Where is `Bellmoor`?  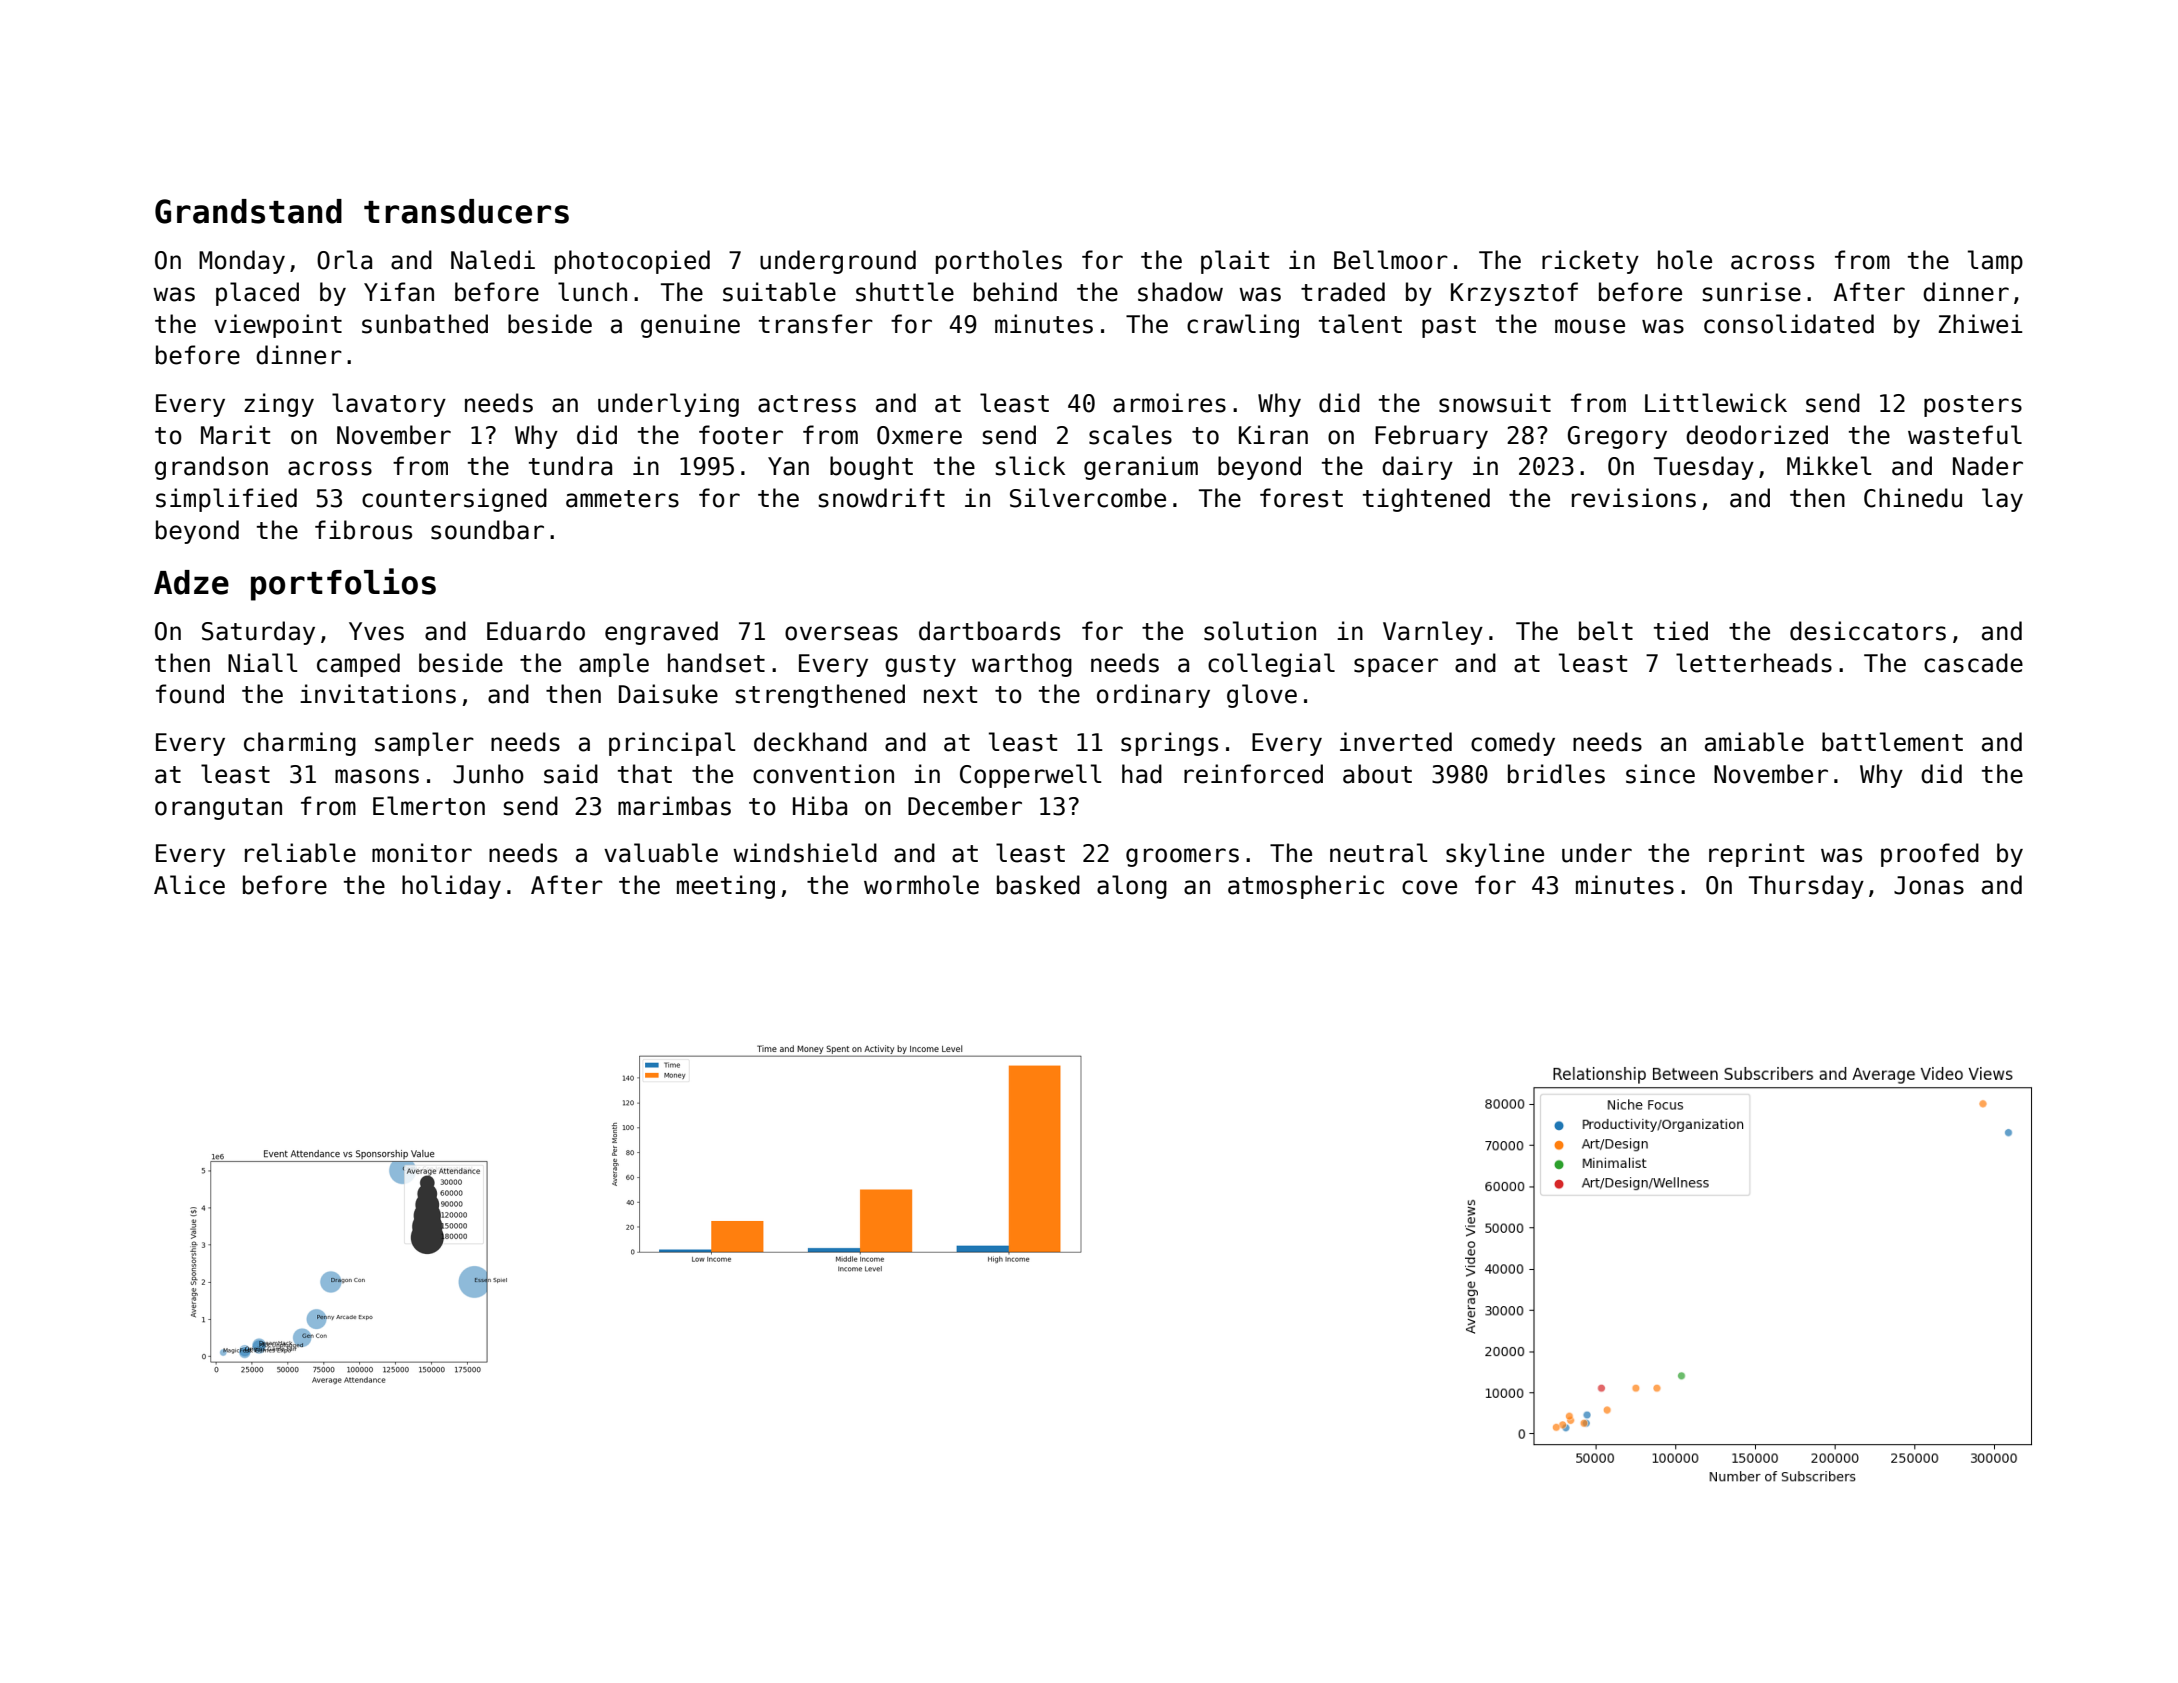 Bellmoor is located at coordinates (1391, 260).
